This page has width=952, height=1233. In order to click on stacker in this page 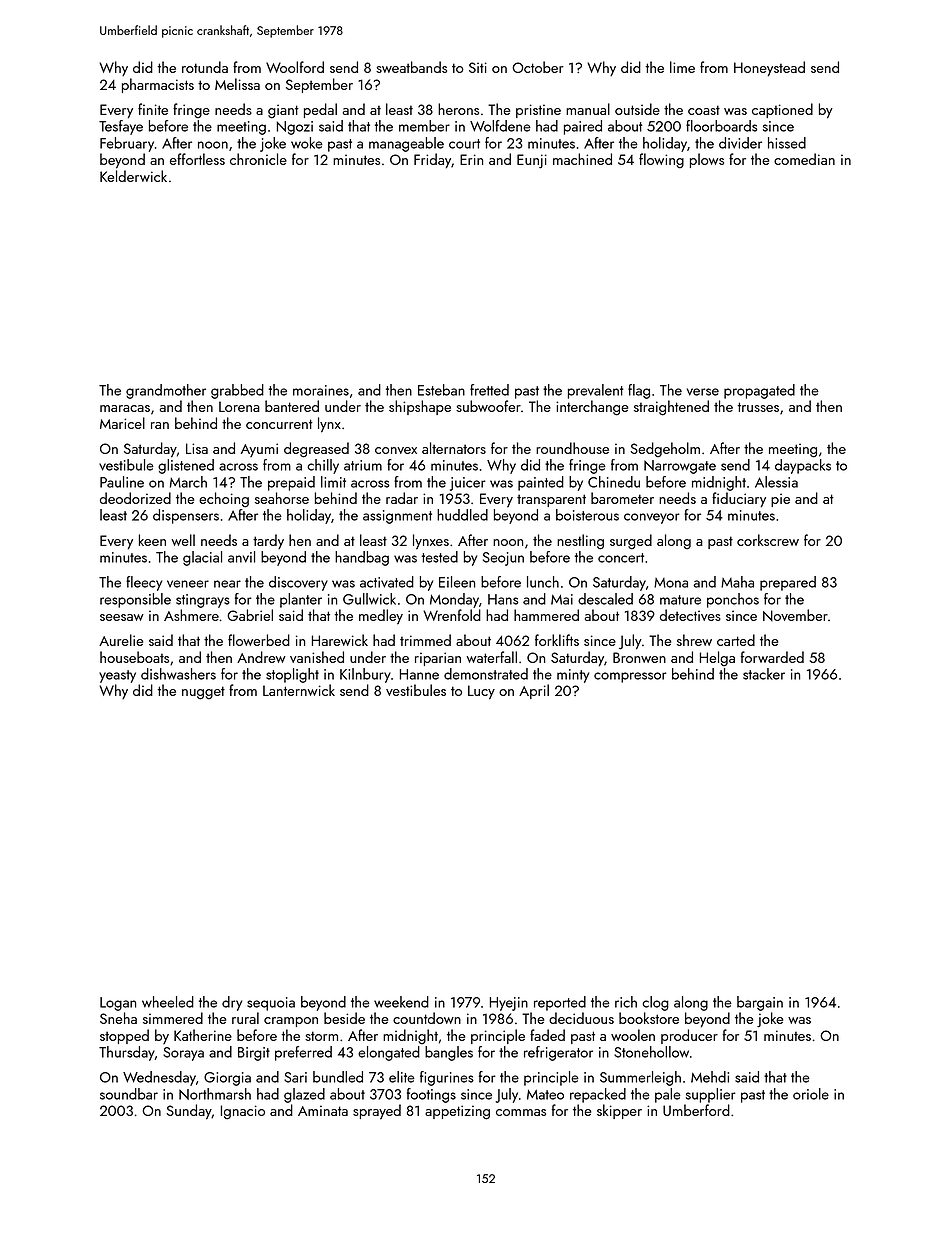, I will do `click(764, 674)`.
